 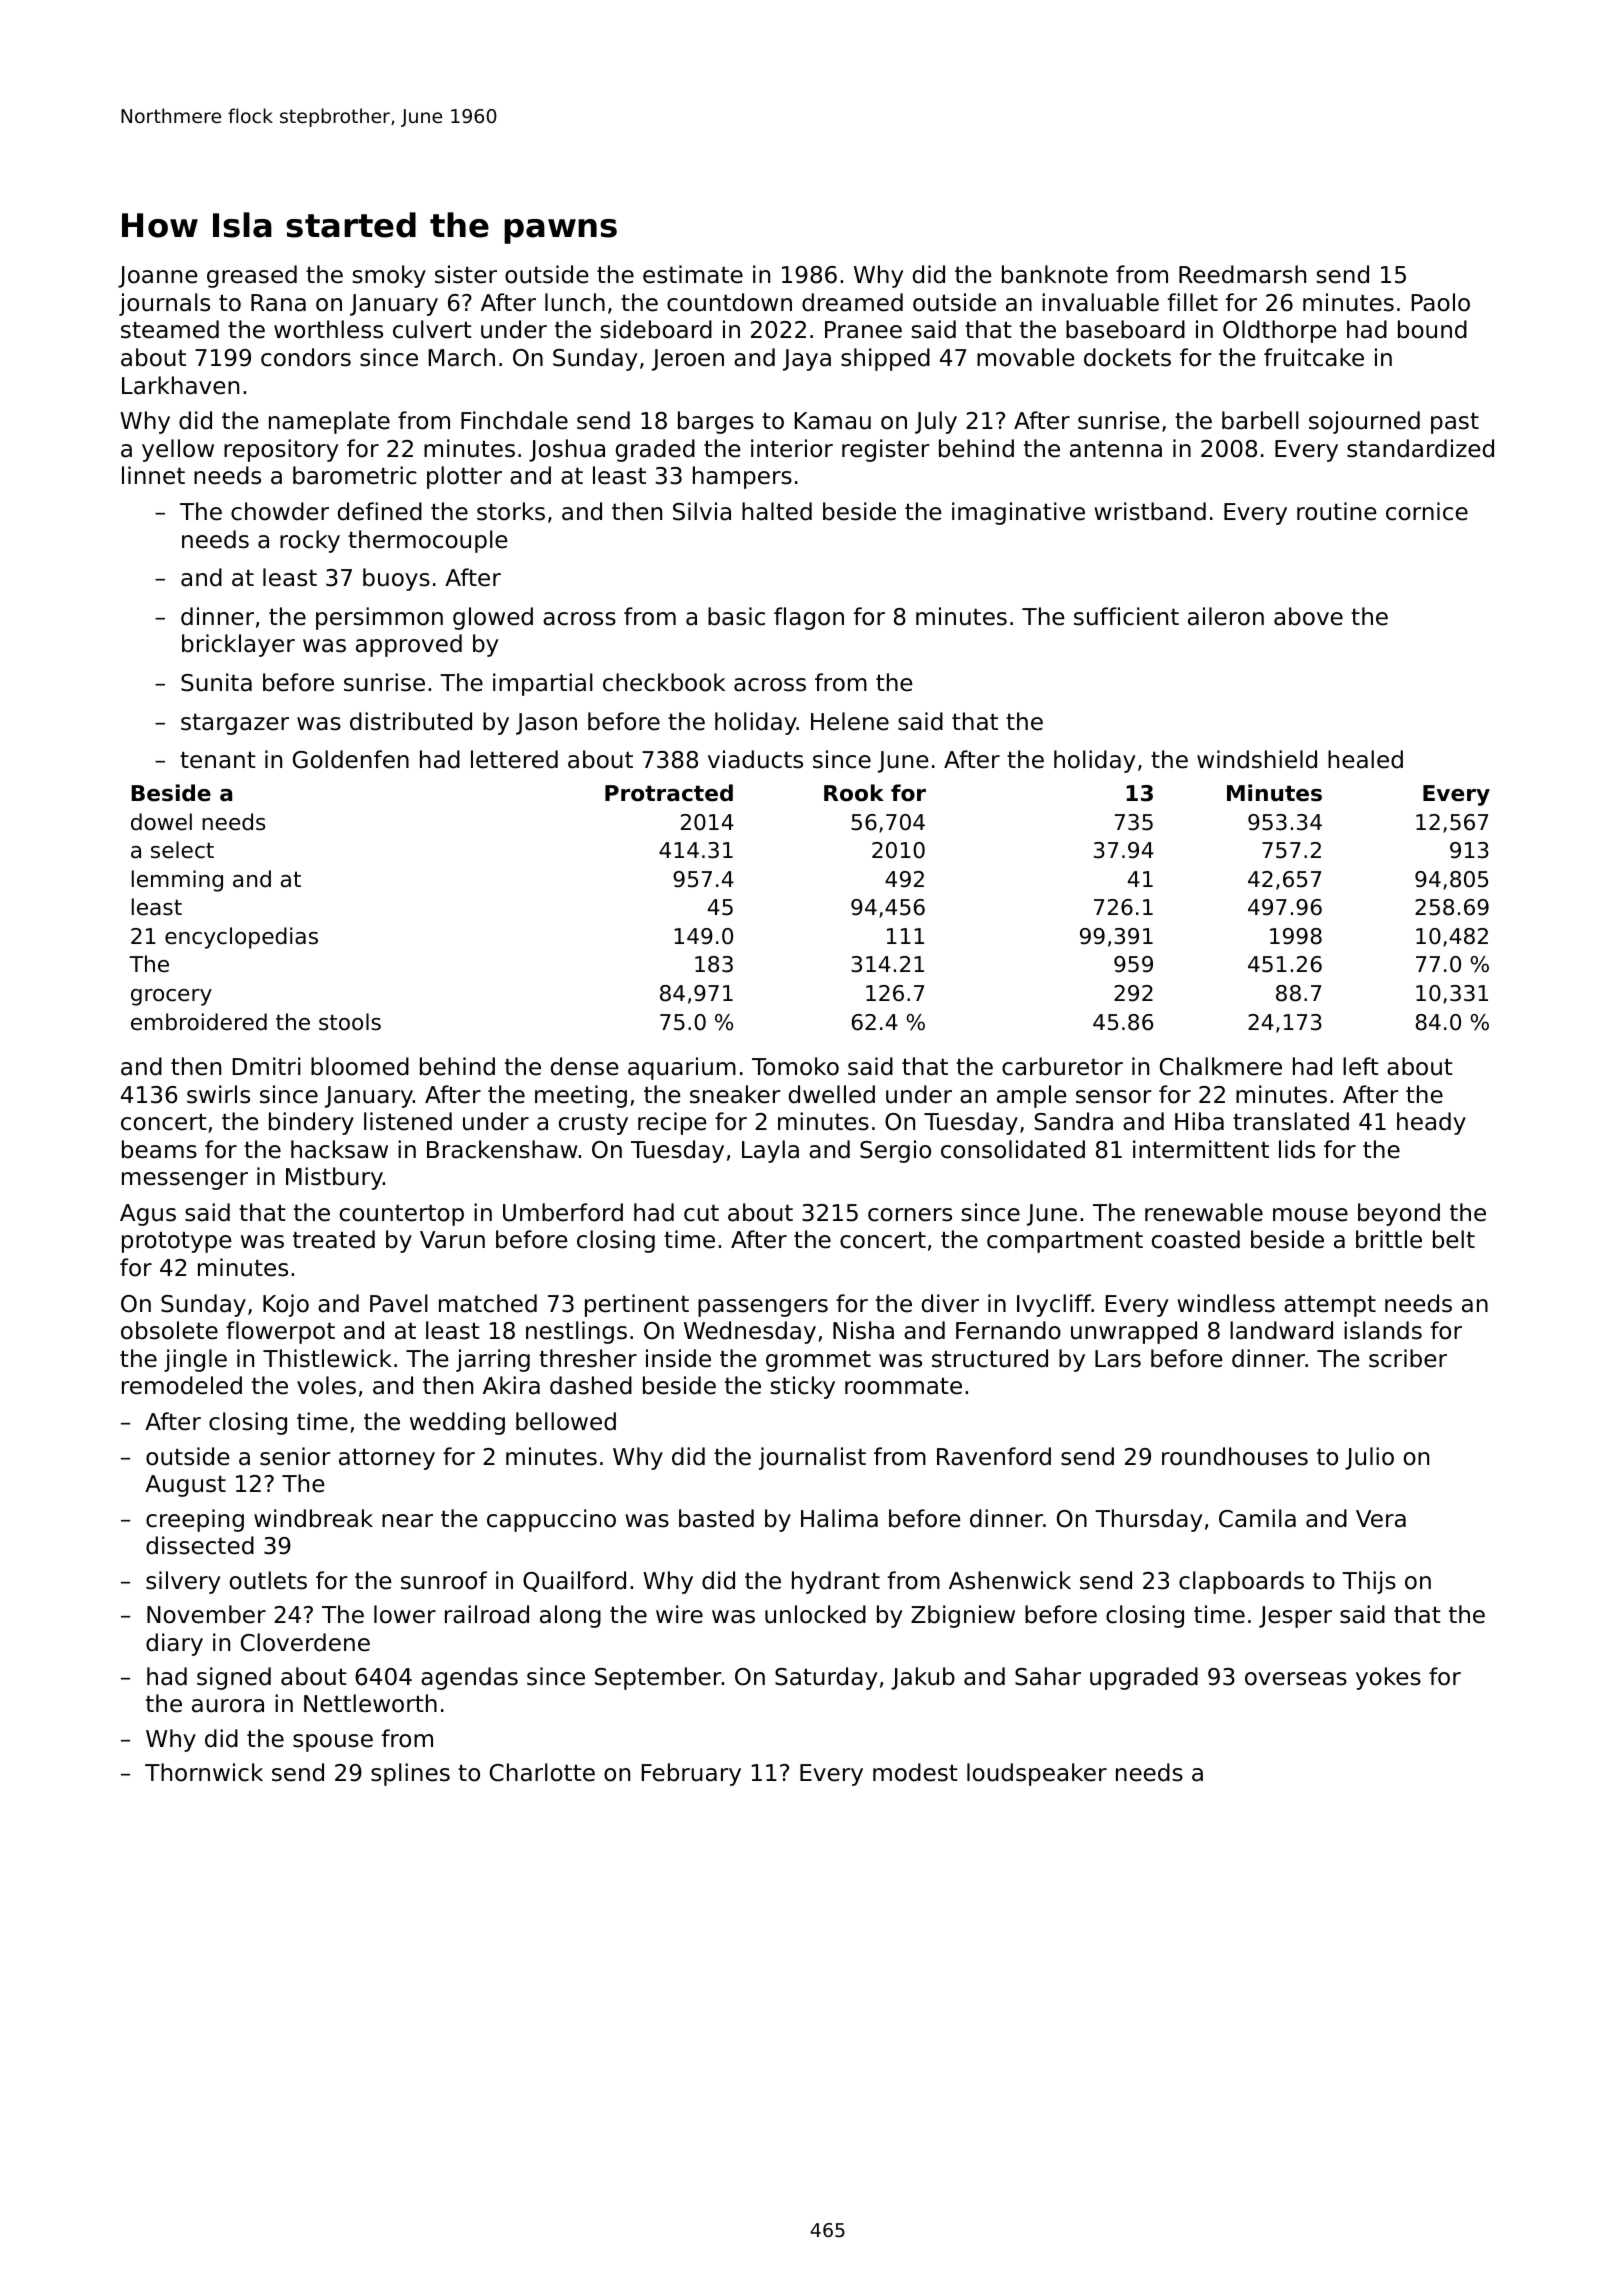 I want to click on silvery, so click(x=183, y=1582).
